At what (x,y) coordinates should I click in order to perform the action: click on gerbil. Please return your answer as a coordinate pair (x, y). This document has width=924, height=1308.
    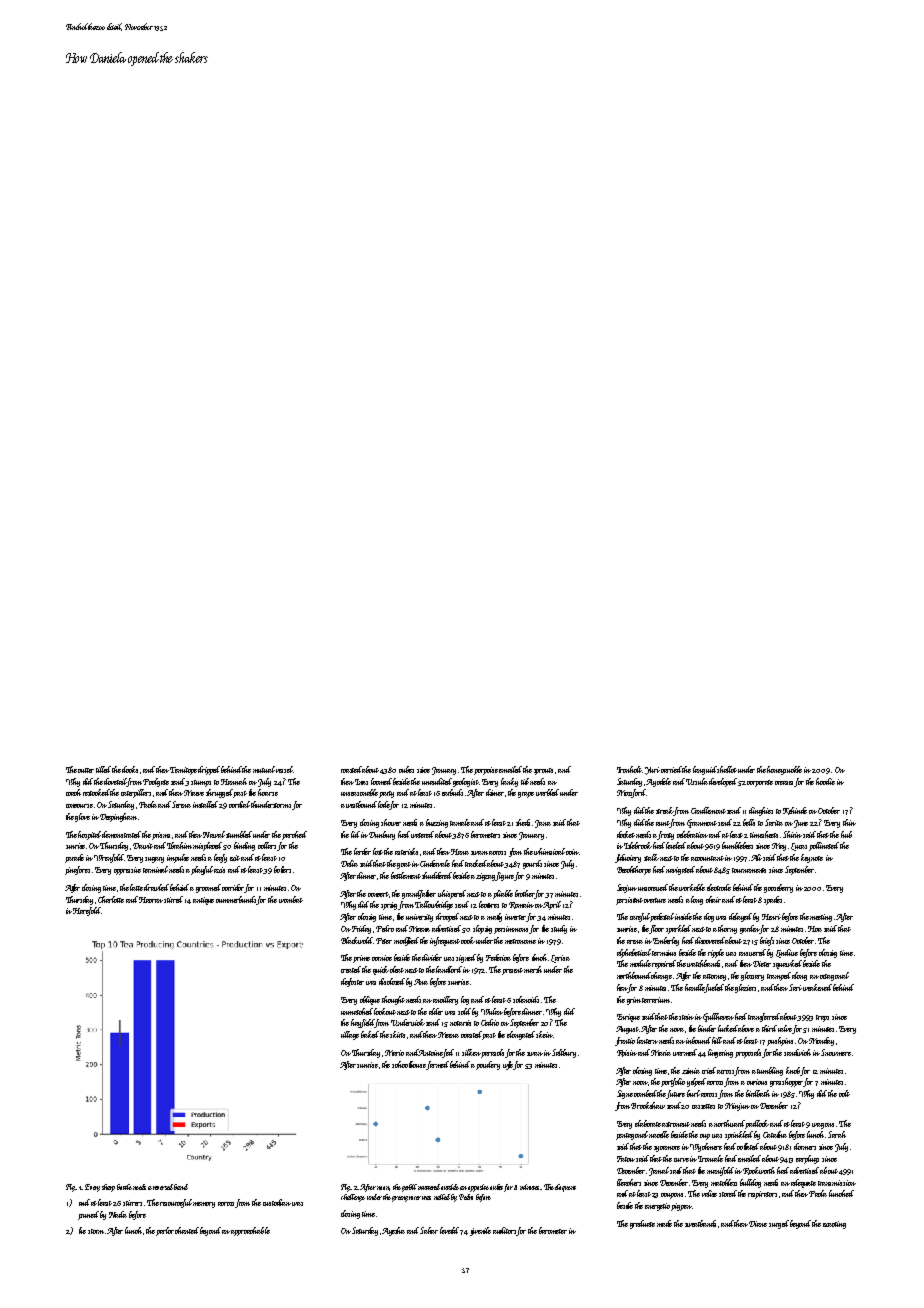
    Looking at the image, I should click on (409, 1188).
